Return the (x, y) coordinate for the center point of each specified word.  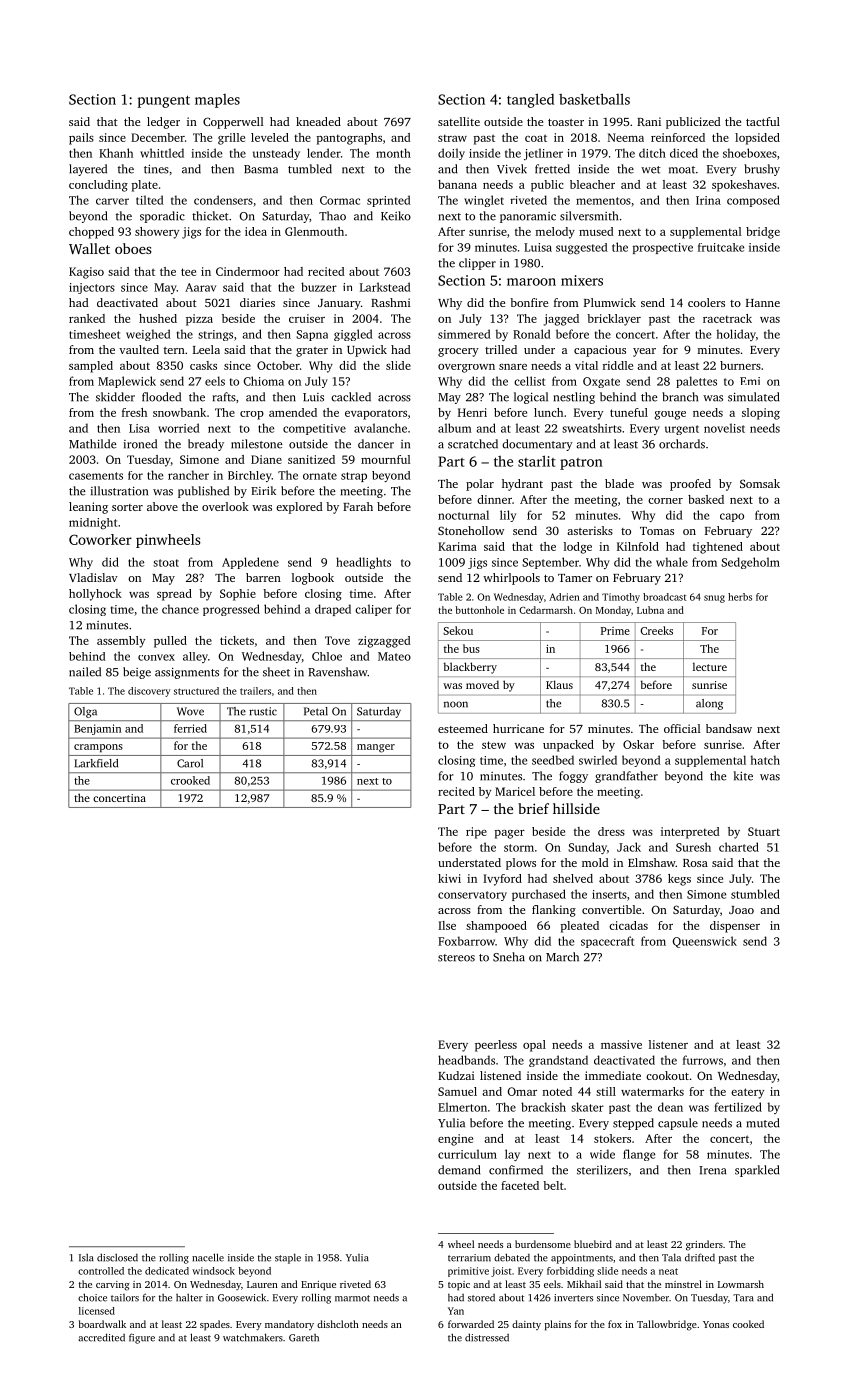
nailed (85, 672)
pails (81, 139)
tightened (718, 548)
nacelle (208, 1257)
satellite (459, 121)
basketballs (594, 99)
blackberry (470, 668)
